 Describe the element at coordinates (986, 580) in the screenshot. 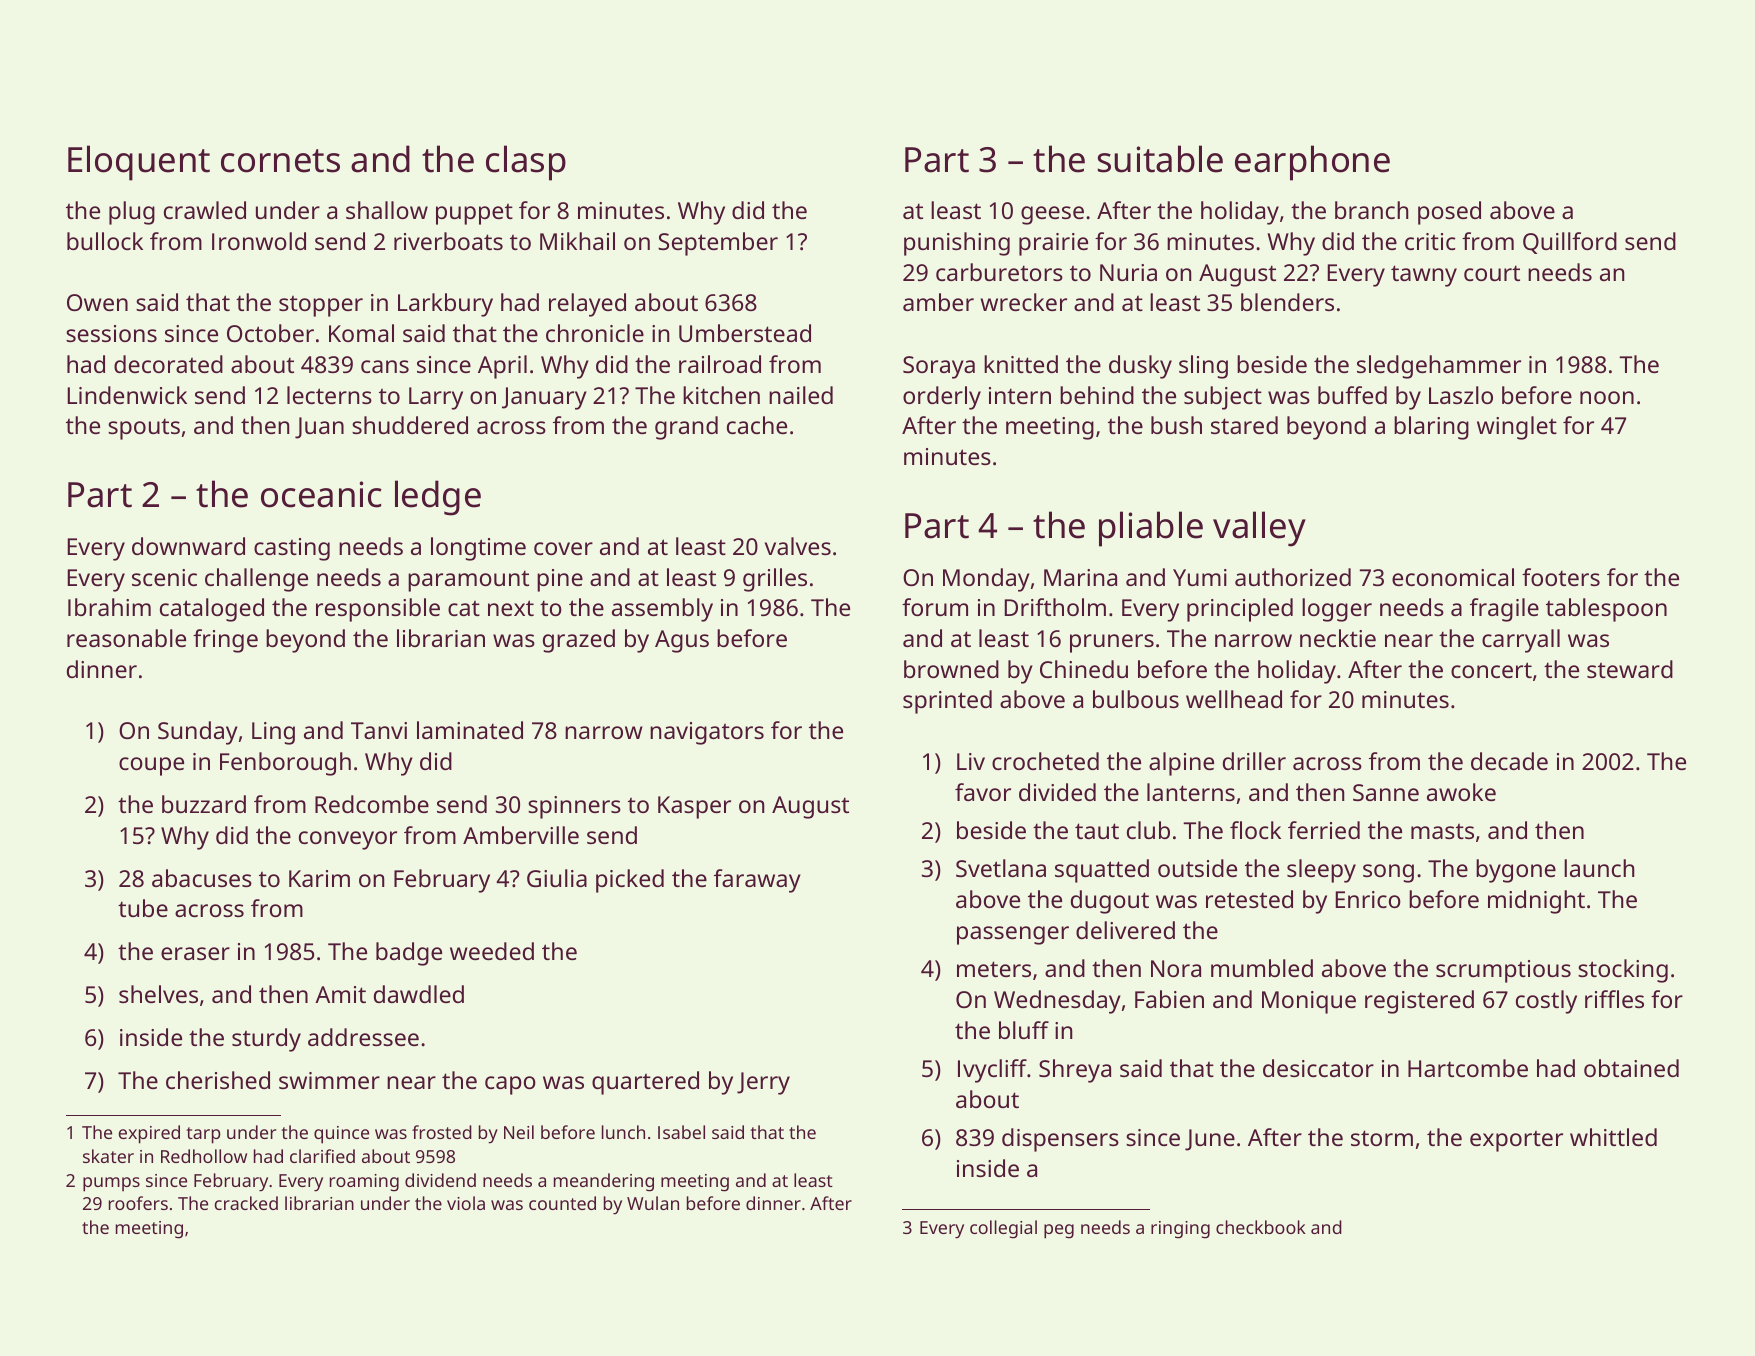

I see `Monday` at that location.
